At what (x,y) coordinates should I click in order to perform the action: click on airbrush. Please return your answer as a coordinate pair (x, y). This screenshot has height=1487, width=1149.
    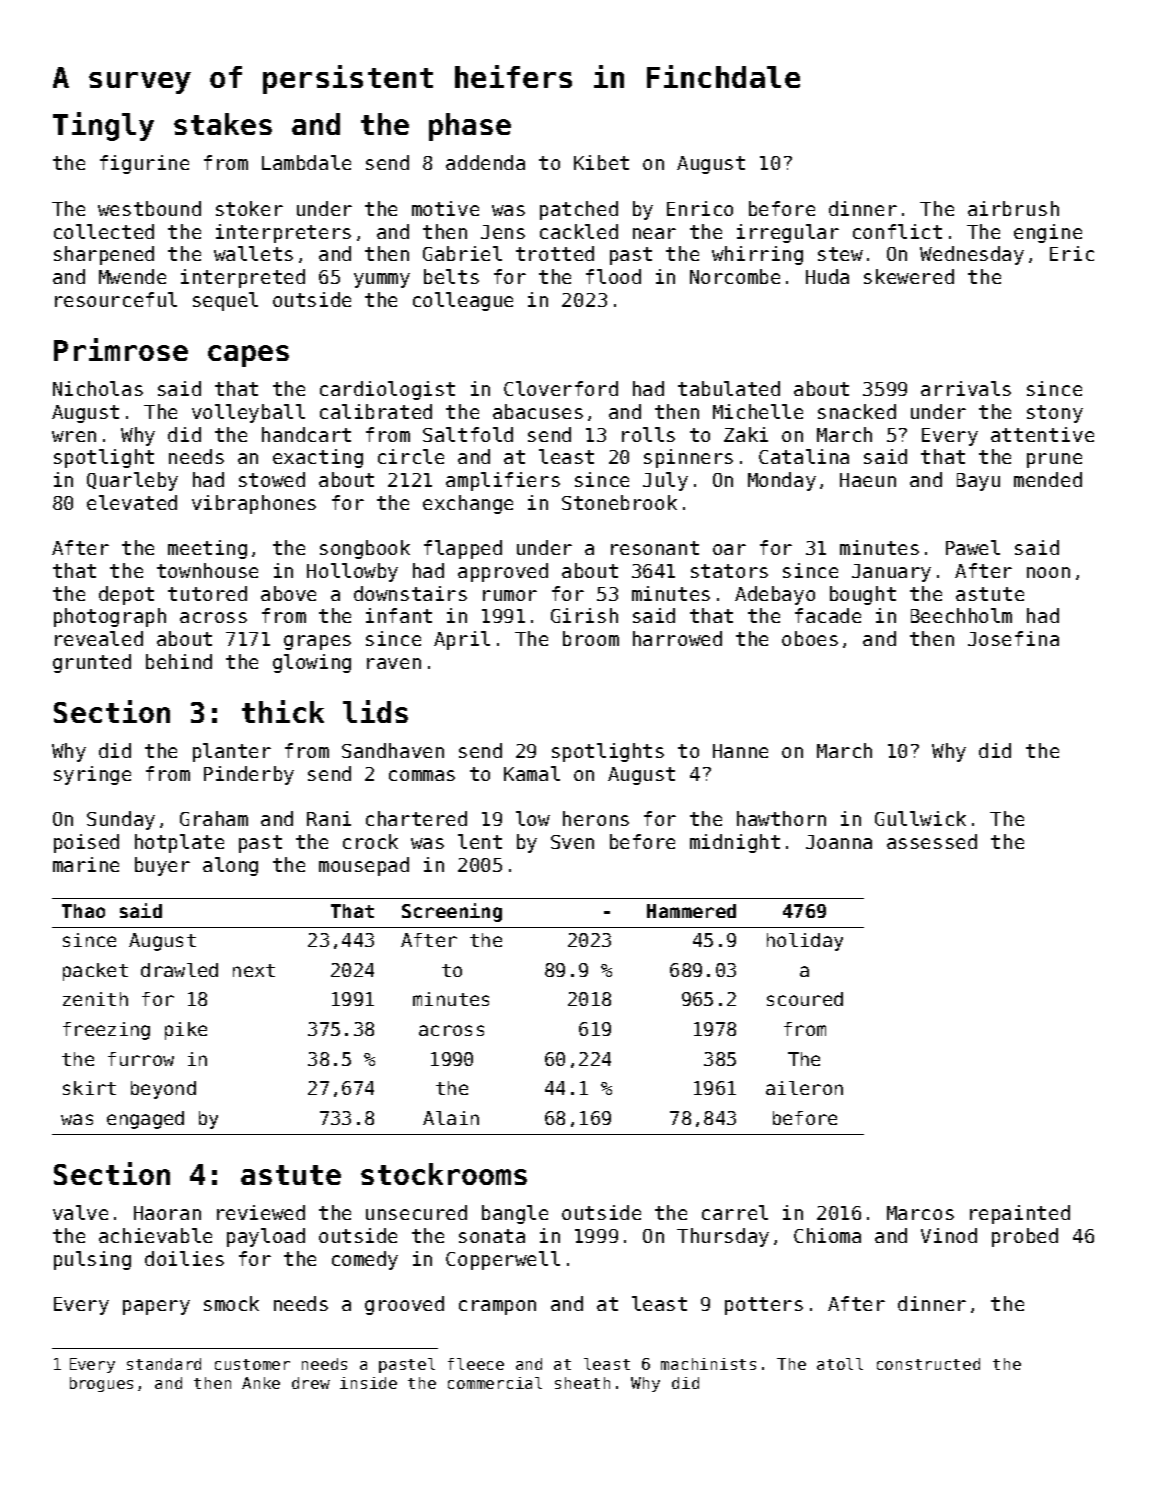
    Looking at the image, I should click on (1013, 208).
